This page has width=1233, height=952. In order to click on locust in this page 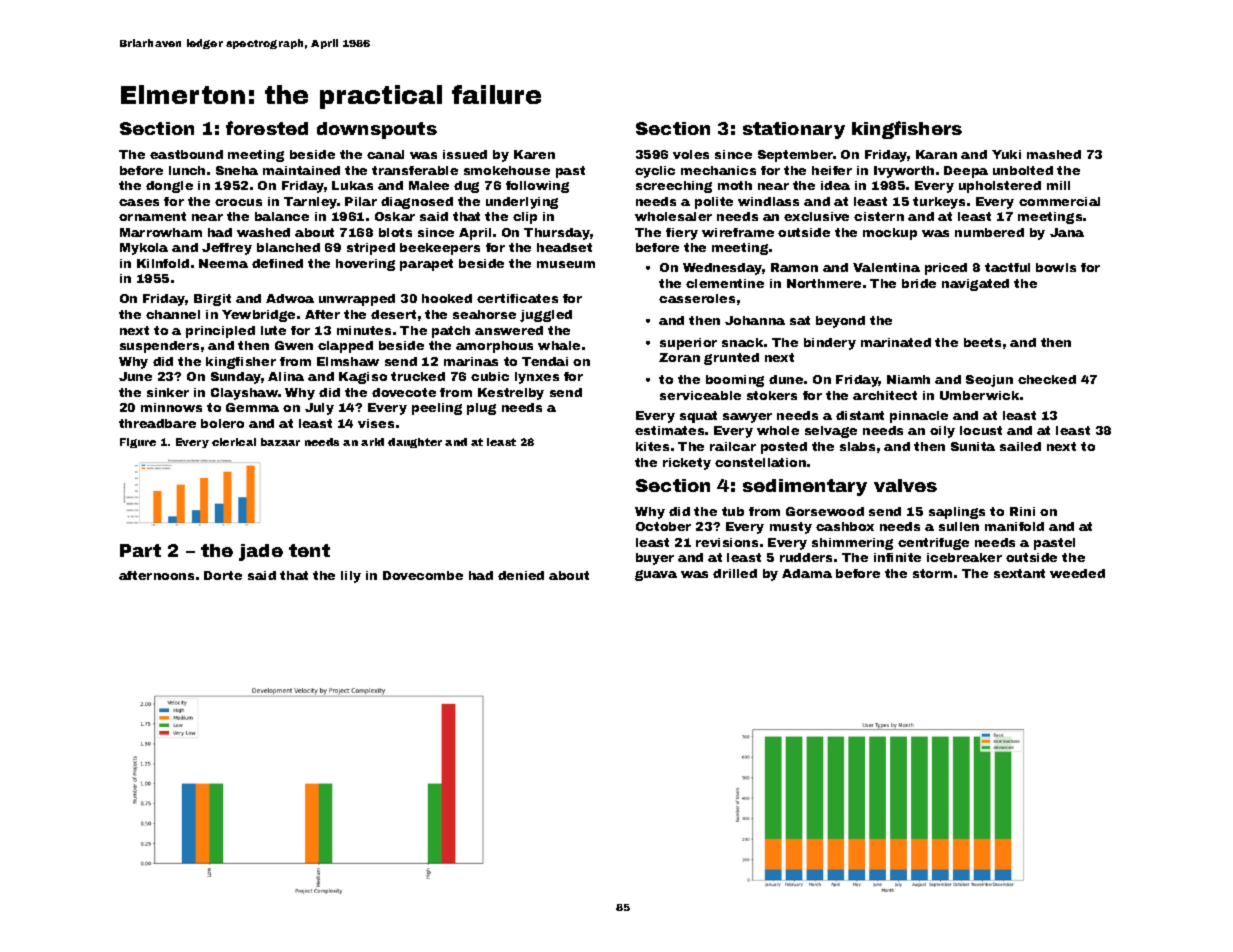, I will do `click(981, 430)`.
